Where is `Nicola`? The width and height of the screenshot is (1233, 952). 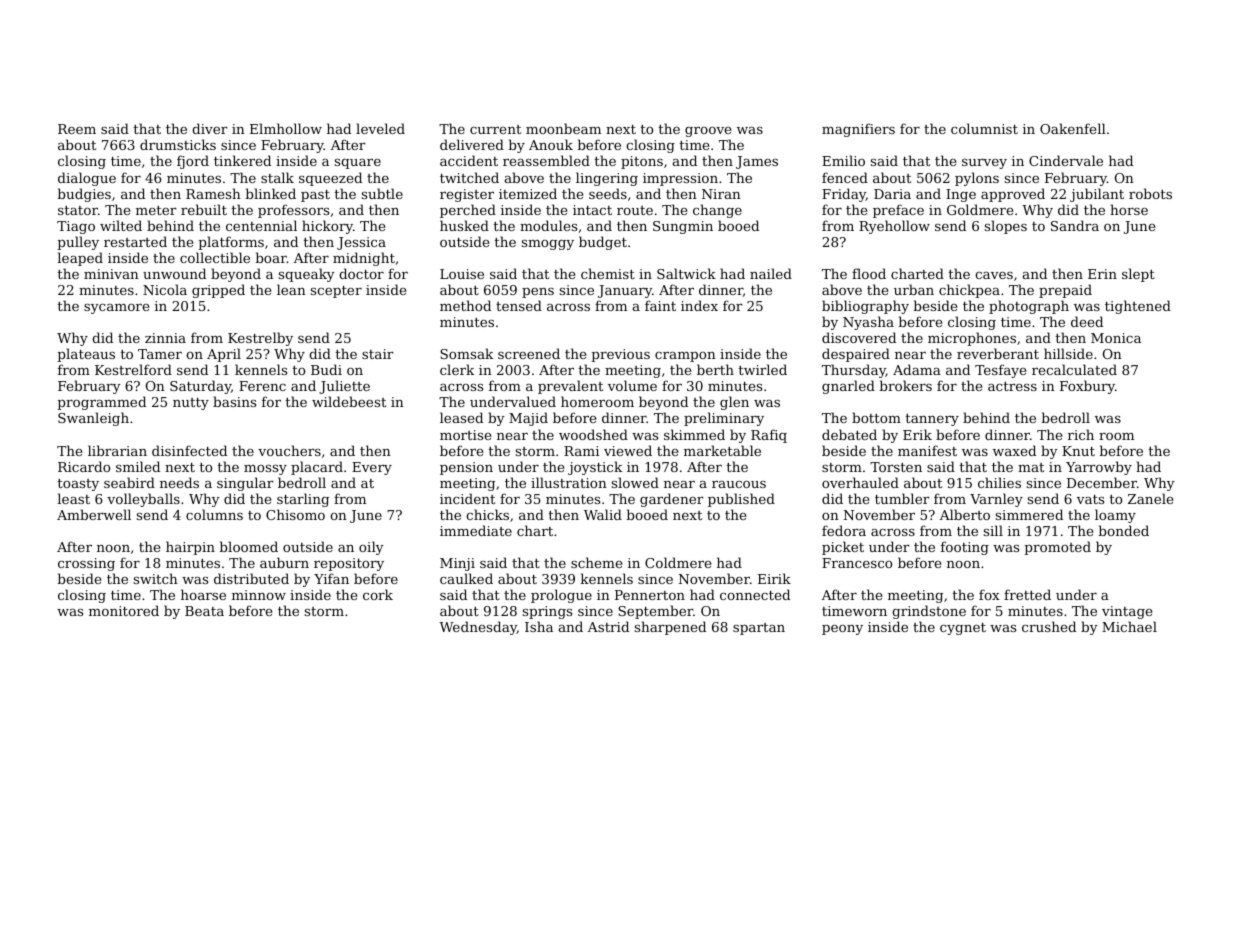
Nicola is located at coordinates (165, 289).
